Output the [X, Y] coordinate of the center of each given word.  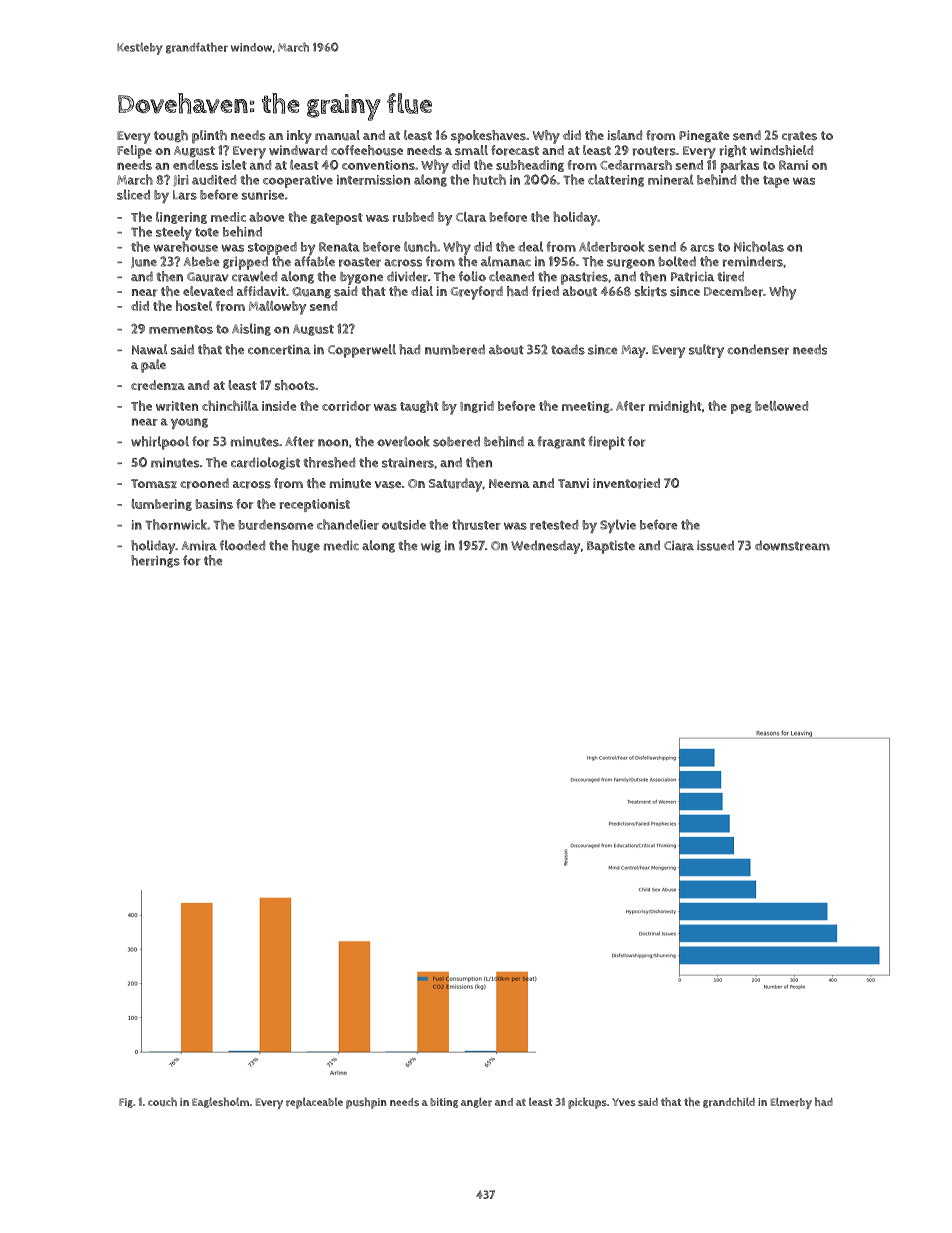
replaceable [314, 1103]
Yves [624, 1102]
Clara [471, 217]
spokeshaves [488, 137]
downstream [792, 545]
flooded [242, 545]
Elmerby [791, 1103]
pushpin [366, 1103]
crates [799, 136]
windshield [781, 150]
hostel [194, 305]
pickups [587, 1103]
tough [171, 136]
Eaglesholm [220, 1102]
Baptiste [611, 547]
